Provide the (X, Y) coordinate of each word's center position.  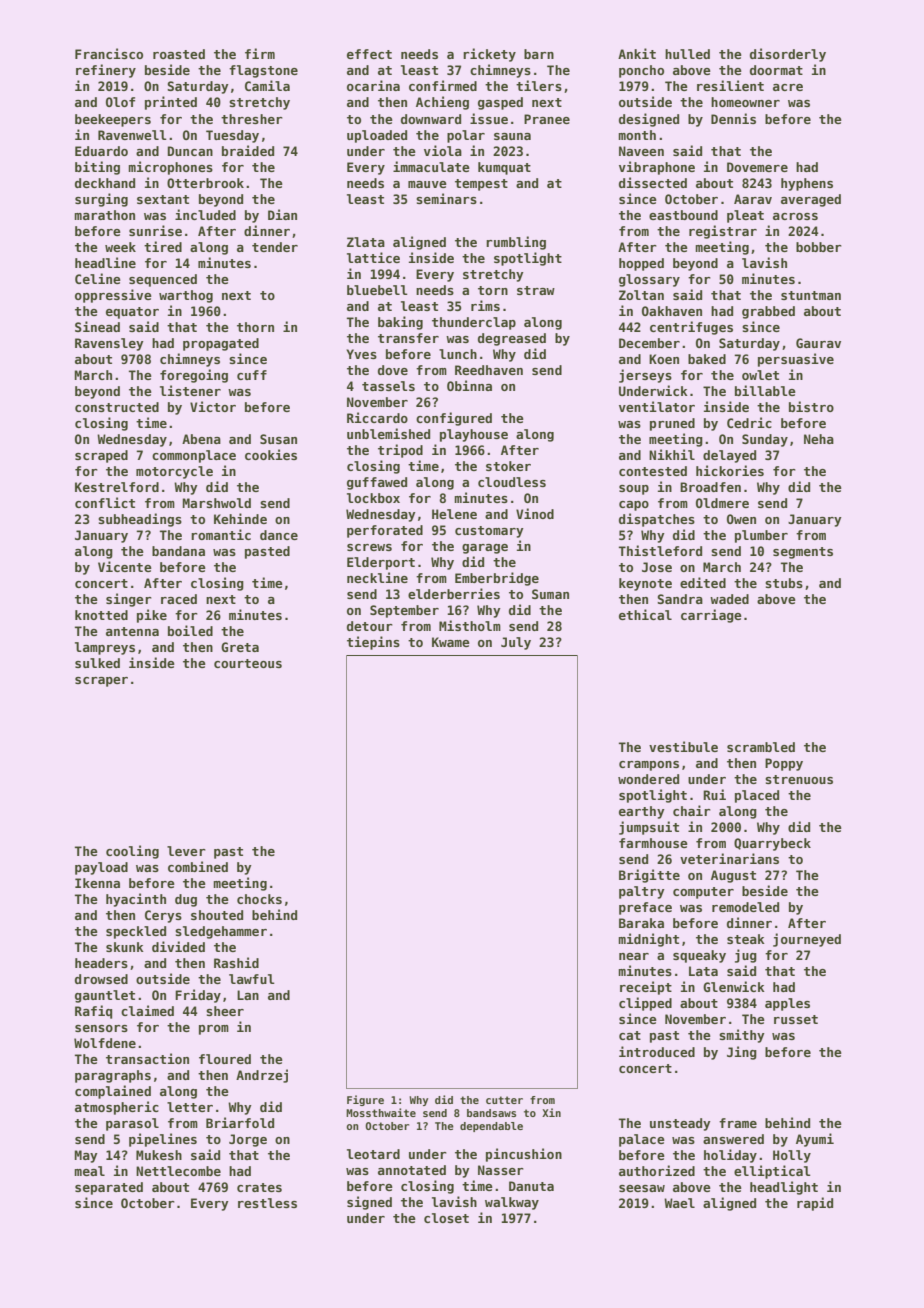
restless (267, 1203)
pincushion (524, 1155)
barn (539, 54)
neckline (377, 577)
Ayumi (815, 1140)
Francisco (109, 53)
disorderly (788, 55)
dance (279, 535)
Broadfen (710, 487)
